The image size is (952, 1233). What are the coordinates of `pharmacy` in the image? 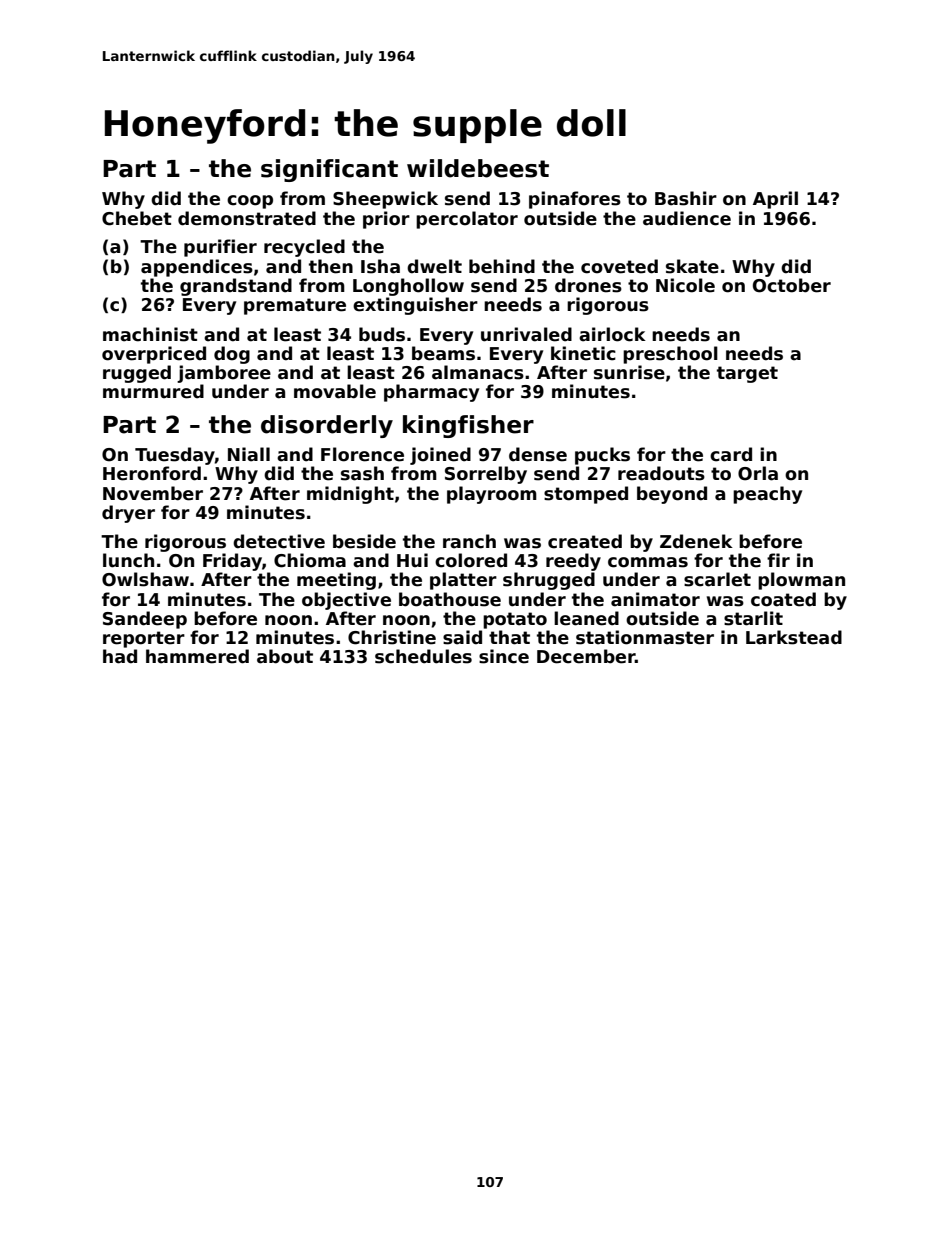 It's located at (431, 393).
